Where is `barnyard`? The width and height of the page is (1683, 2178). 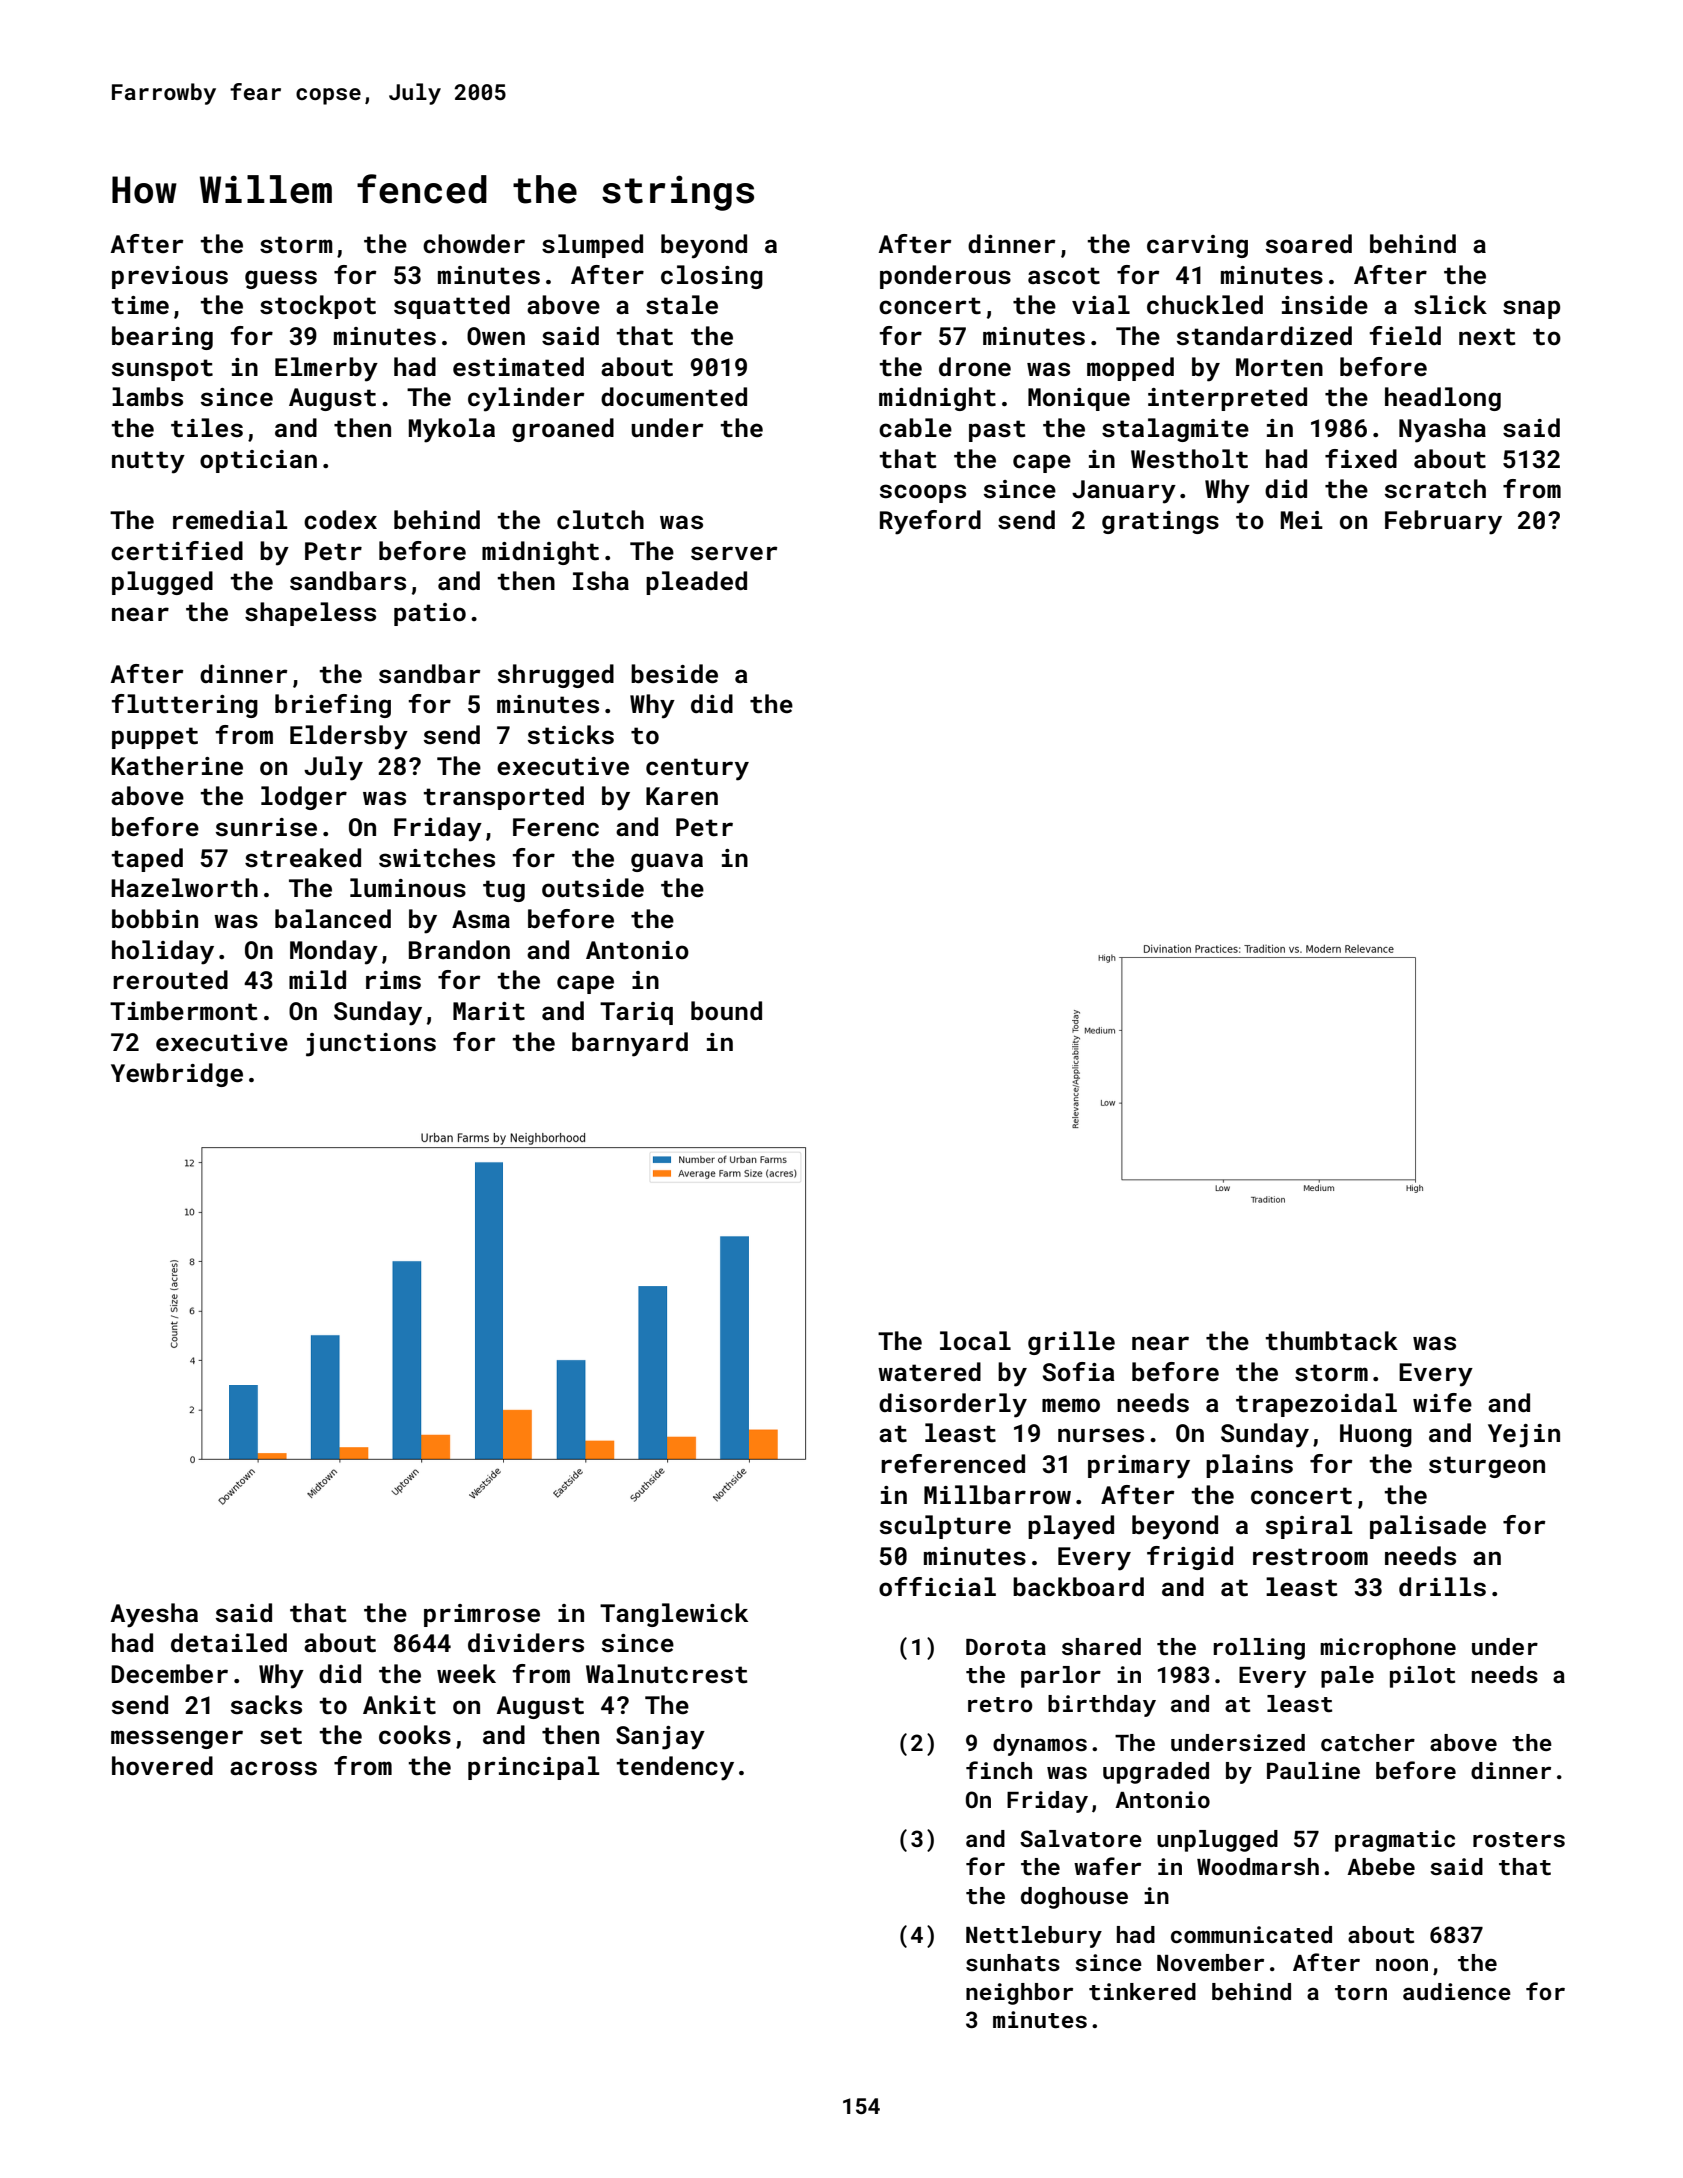
barnyard is located at coordinates (630, 1044).
